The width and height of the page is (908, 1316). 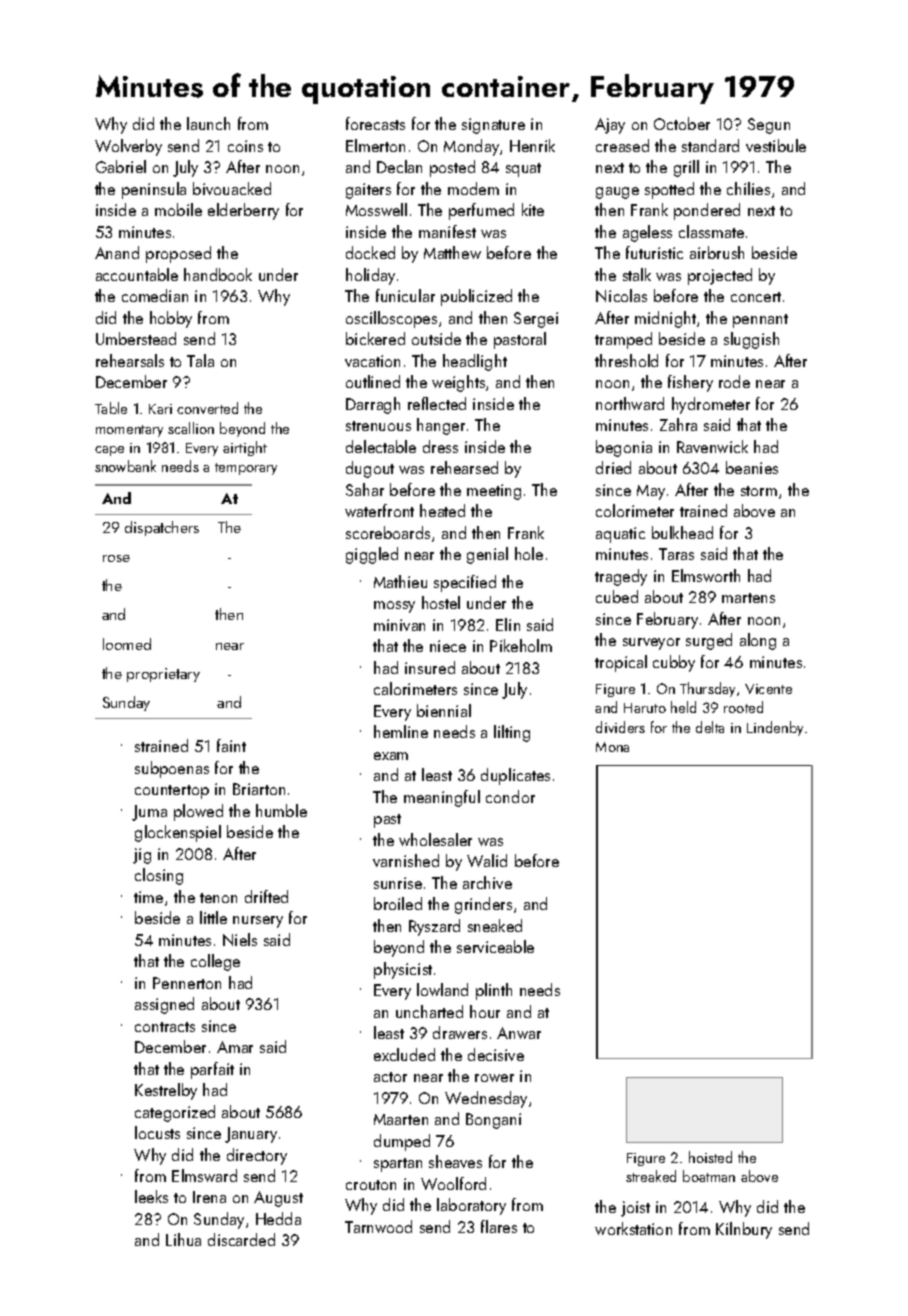 I want to click on Lihua, so click(x=183, y=1239).
